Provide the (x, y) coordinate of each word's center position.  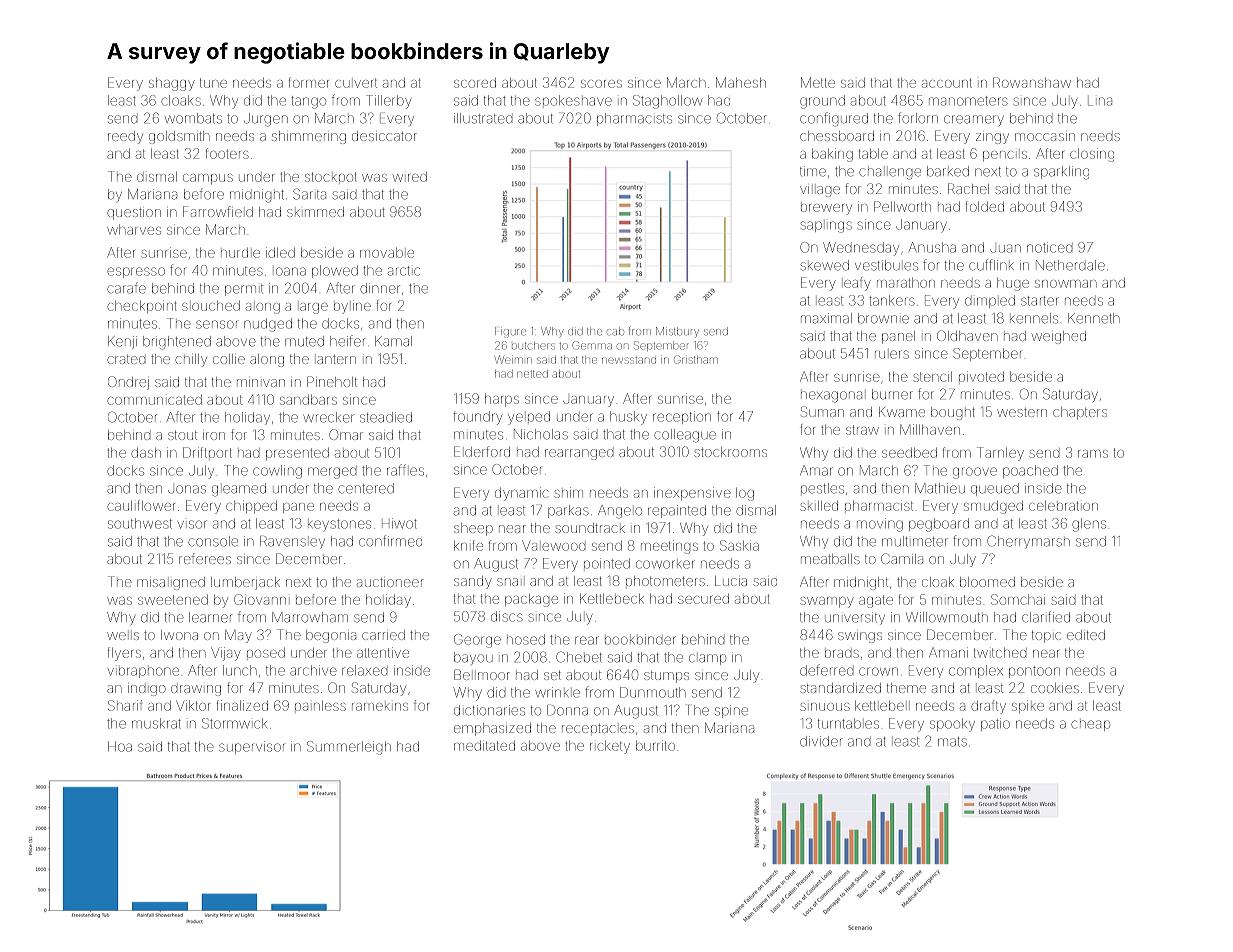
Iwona (179, 635)
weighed (1059, 337)
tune (213, 83)
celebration (1063, 506)
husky (628, 418)
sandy (473, 582)
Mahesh (741, 82)
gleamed (239, 490)
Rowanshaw (1032, 82)
